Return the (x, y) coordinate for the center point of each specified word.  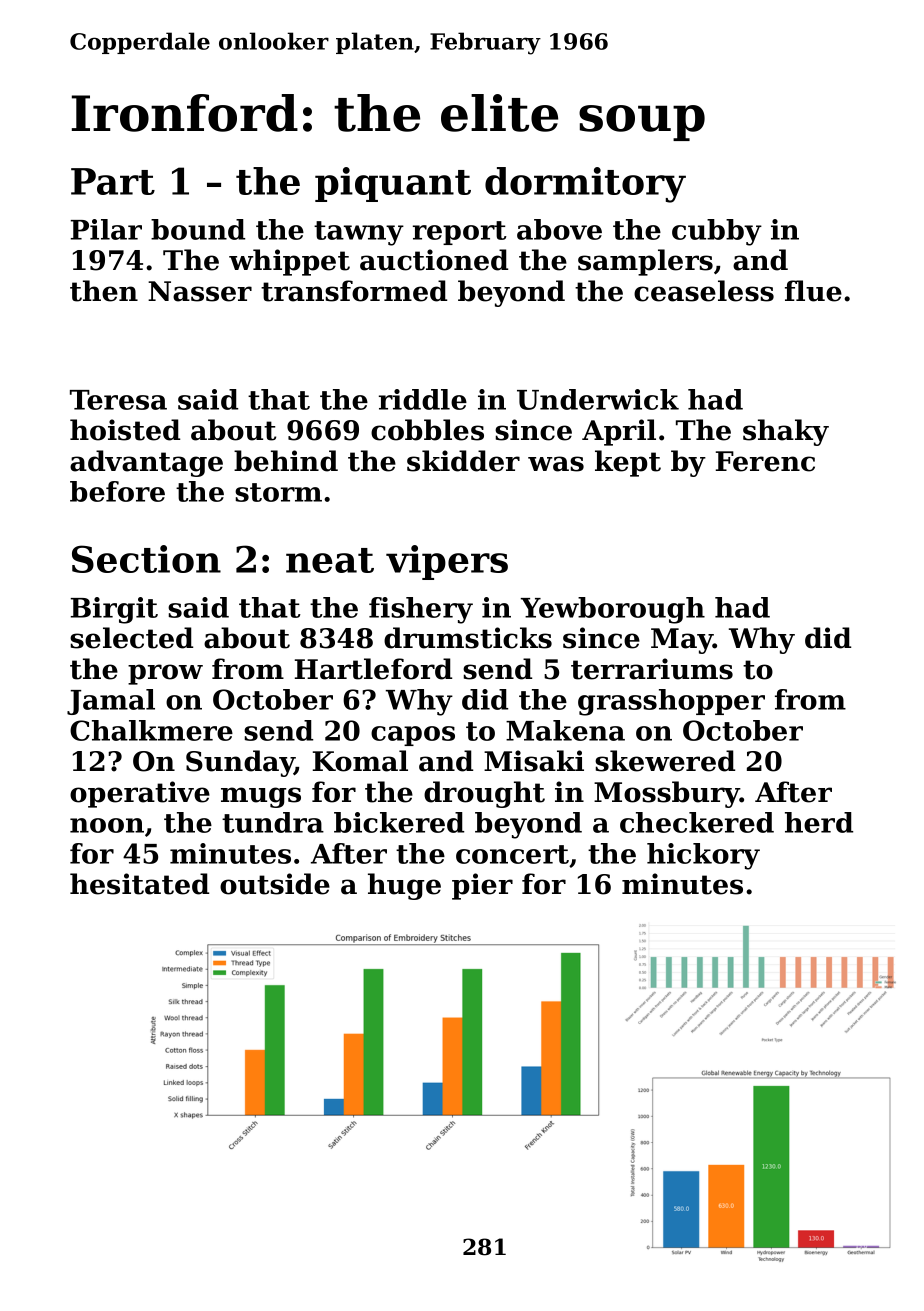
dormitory (585, 185)
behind (286, 461)
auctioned (434, 260)
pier (482, 886)
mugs (261, 797)
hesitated (139, 884)
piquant (393, 184)
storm (278, 492)
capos (413, 736)
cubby (717, 232)
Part (113, 181)
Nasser (200, 291)
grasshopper (671, 702)
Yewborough (613, 610)
